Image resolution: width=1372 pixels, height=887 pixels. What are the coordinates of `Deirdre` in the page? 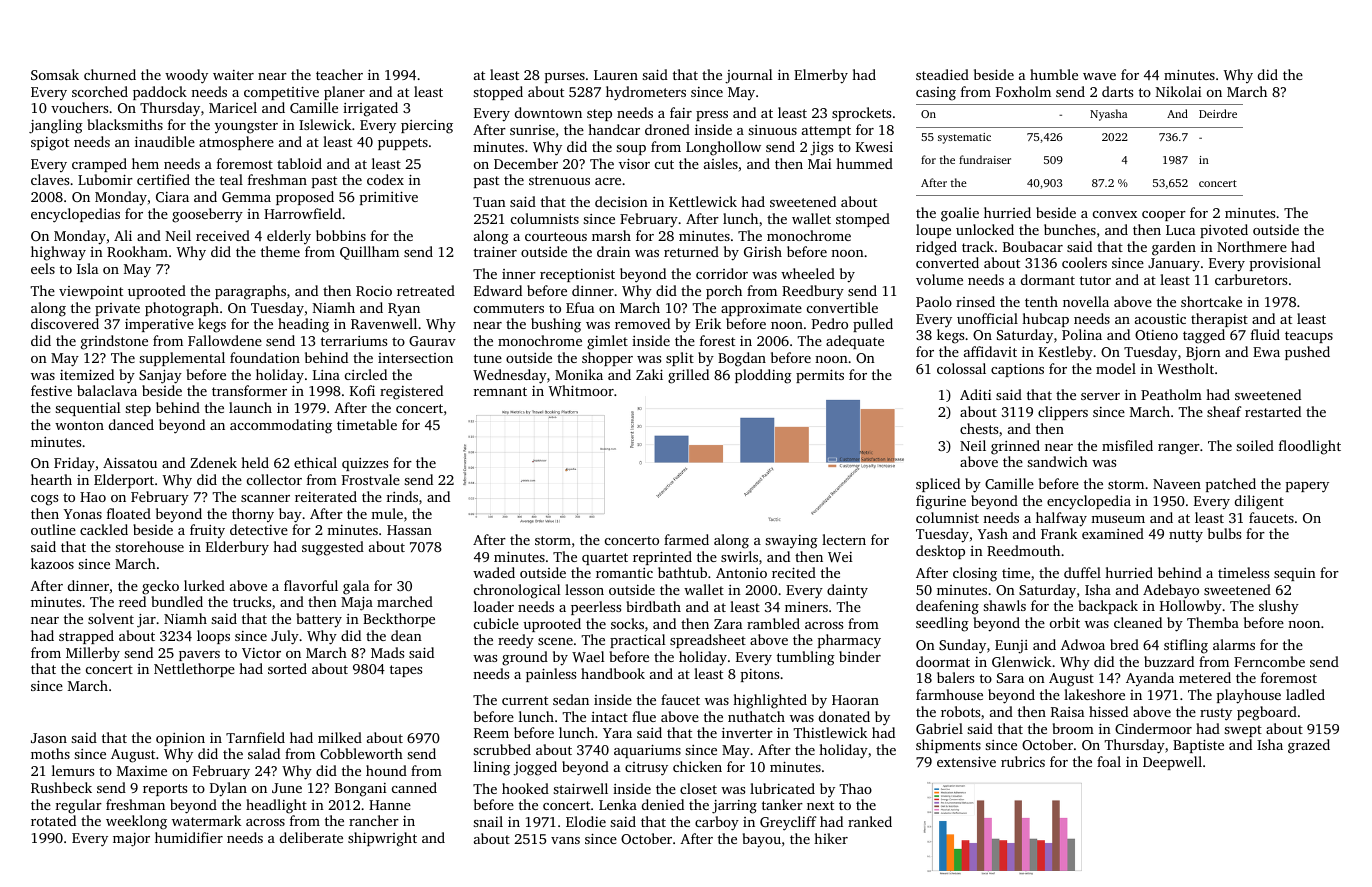 It's located at (1218, 113).
